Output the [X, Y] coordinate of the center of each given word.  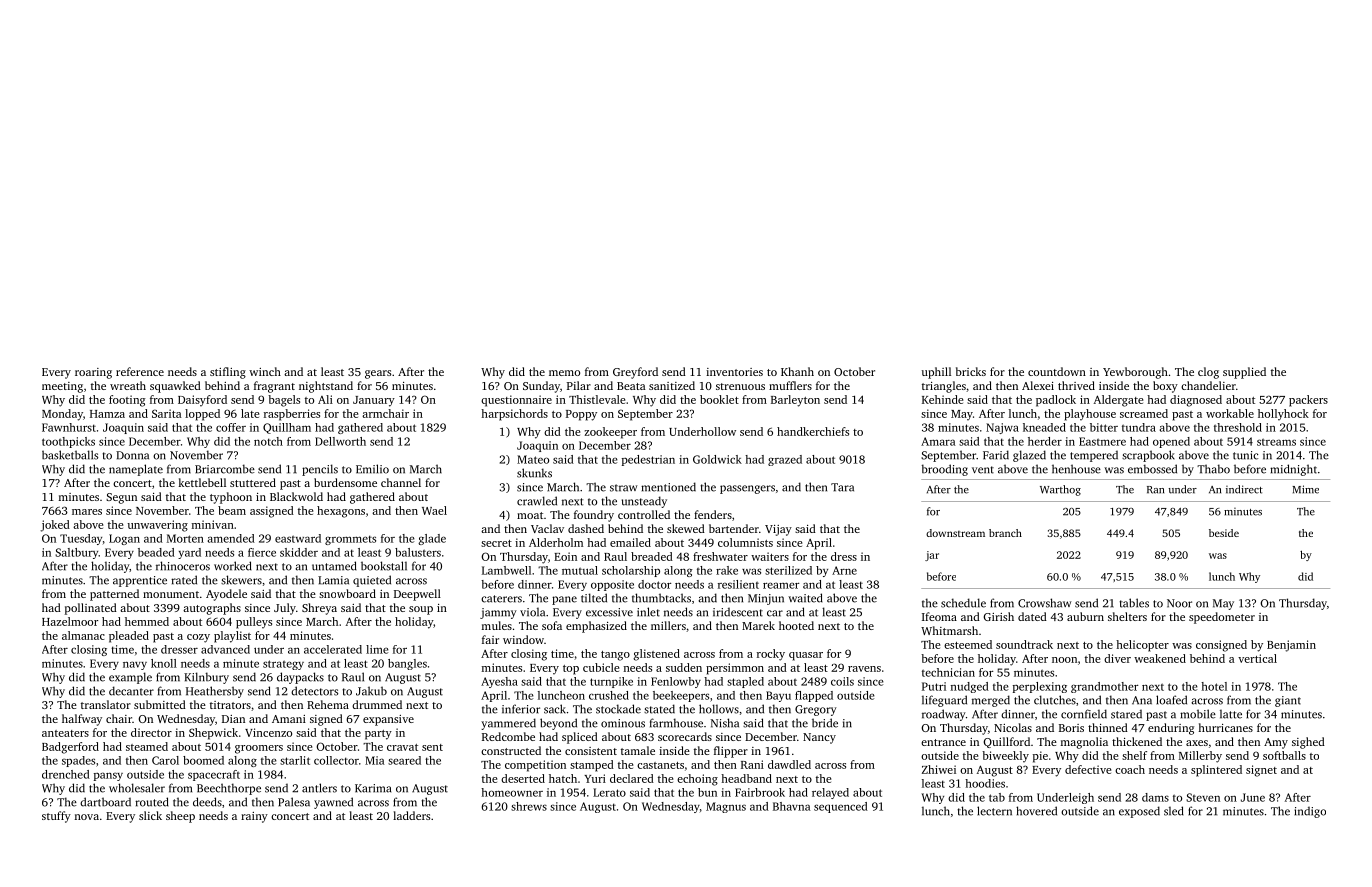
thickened [1137, 741]
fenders [713, 514]
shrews [529, 806]
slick [150, 815]
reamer [781, 585]
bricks [971, 371]
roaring [93, 373]
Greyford [635, 373]
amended [231, 538]
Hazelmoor [70, 621]
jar [932, 556]
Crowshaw [1045, 603]
